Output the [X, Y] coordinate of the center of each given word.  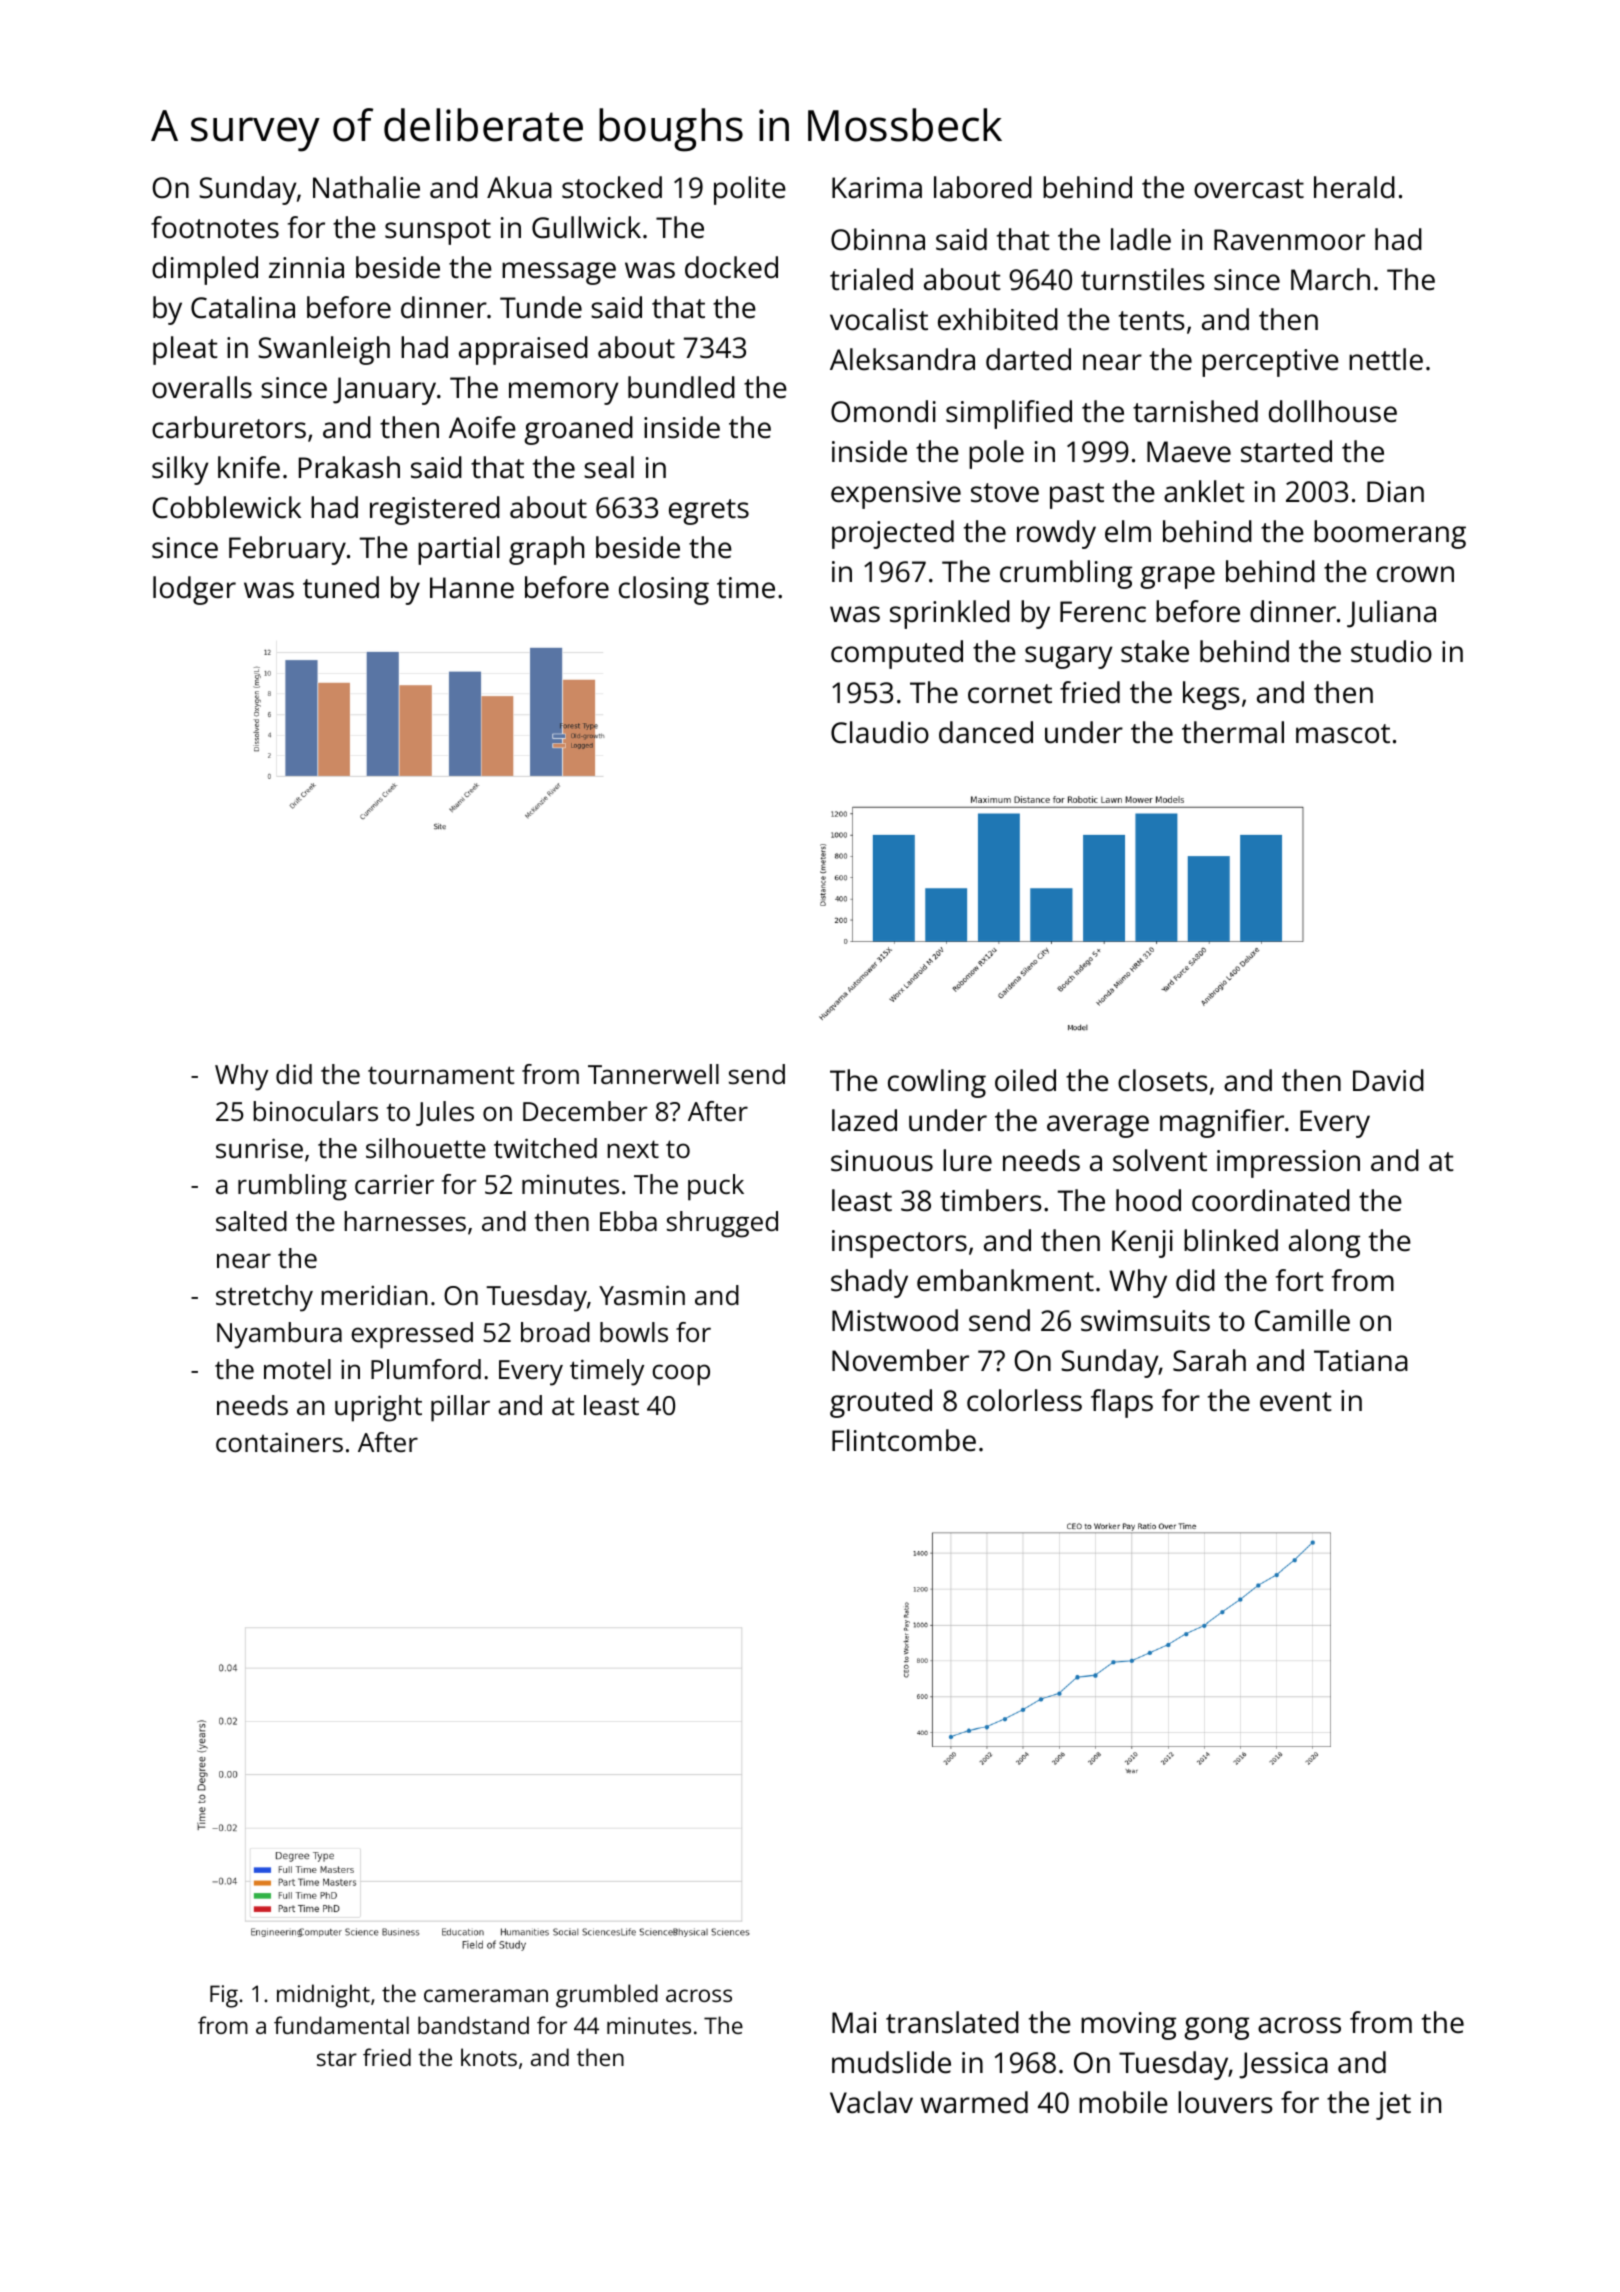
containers [279, 1442]
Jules [445, 1113]
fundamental [341, 2025]
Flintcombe [904, 1440]
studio [1391, 651]
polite [750, 190]
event [1296, 1402]
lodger [194, 590]
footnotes [215, 227]
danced [986, 732]
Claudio [880, 732]
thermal [1233, 732]
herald [1354, 187]
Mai [854, 2023]
